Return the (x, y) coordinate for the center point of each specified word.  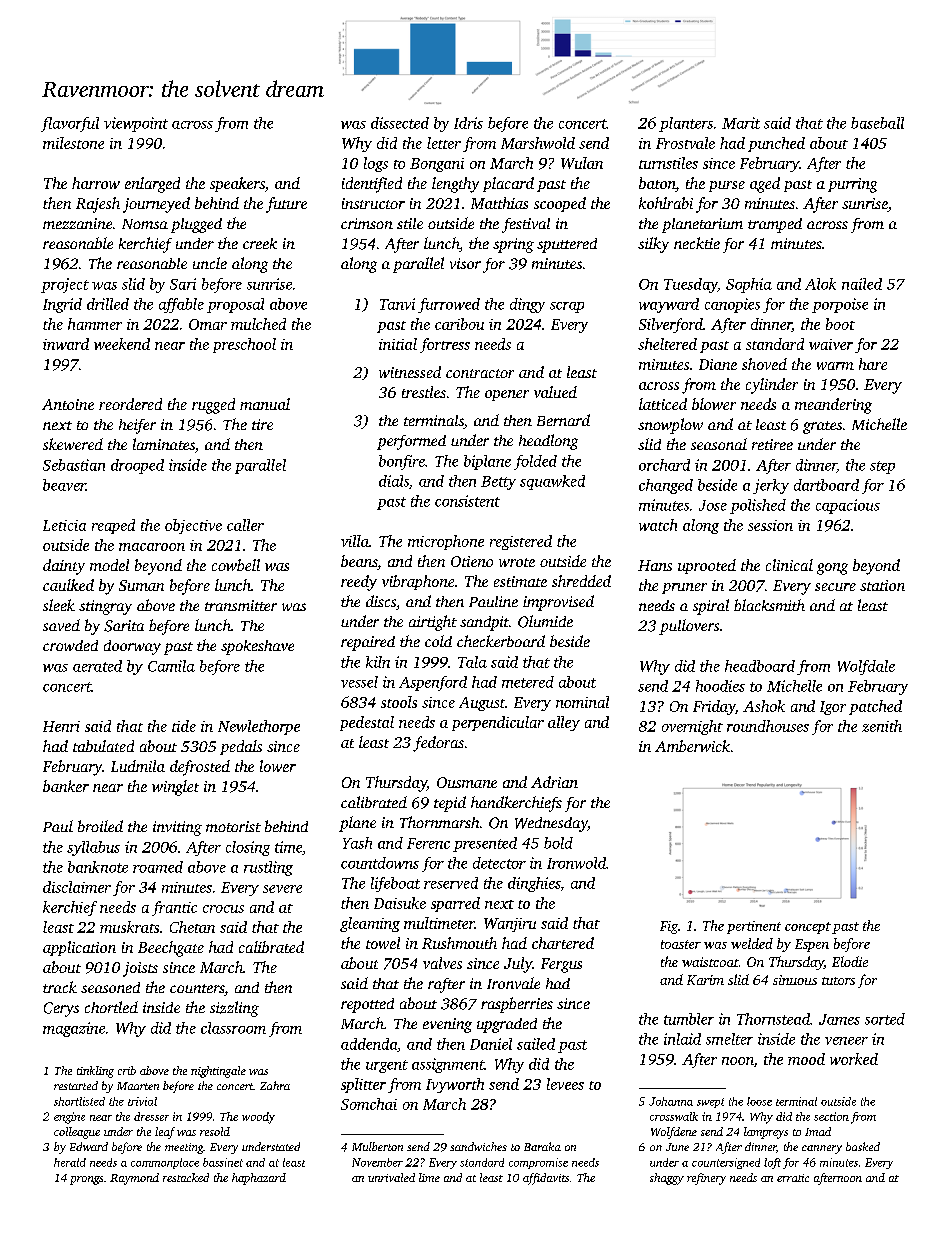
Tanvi (397, 304)
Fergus (561, 965)
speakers (237, 184)
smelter (729, 1039)
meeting (184, 1148)
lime (429, 1177)
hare (873, 364)
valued (555, 392)
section (831, 1116)
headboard (760, 666)
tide (184, 726)
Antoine (68, 404)
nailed (862, 284)
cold (438, 641)
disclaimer (77, 887)
